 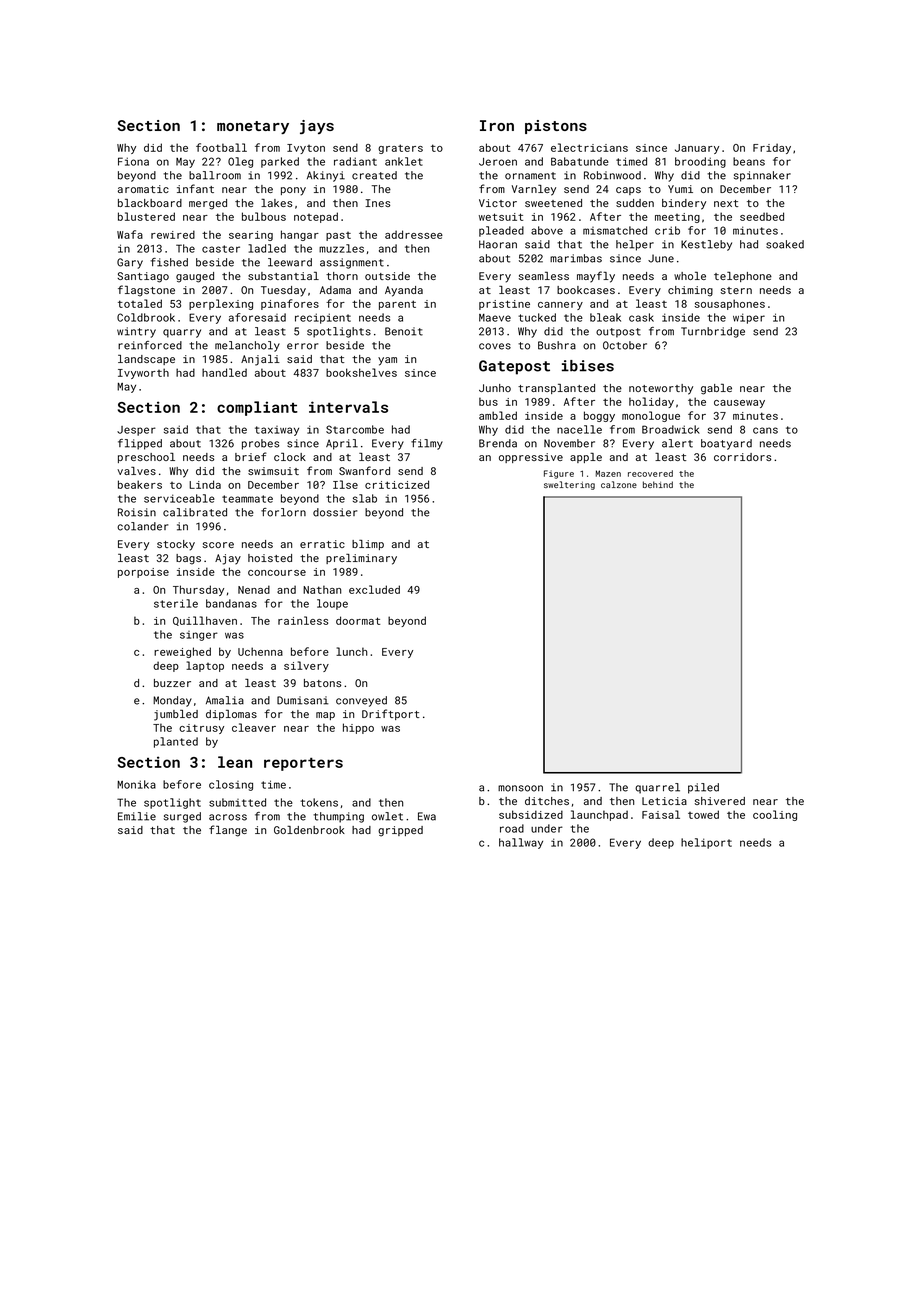 What do you see at coordinates (498, 244) in the screenshot?
I see `Haoran` at bounding box center [498, 244].
